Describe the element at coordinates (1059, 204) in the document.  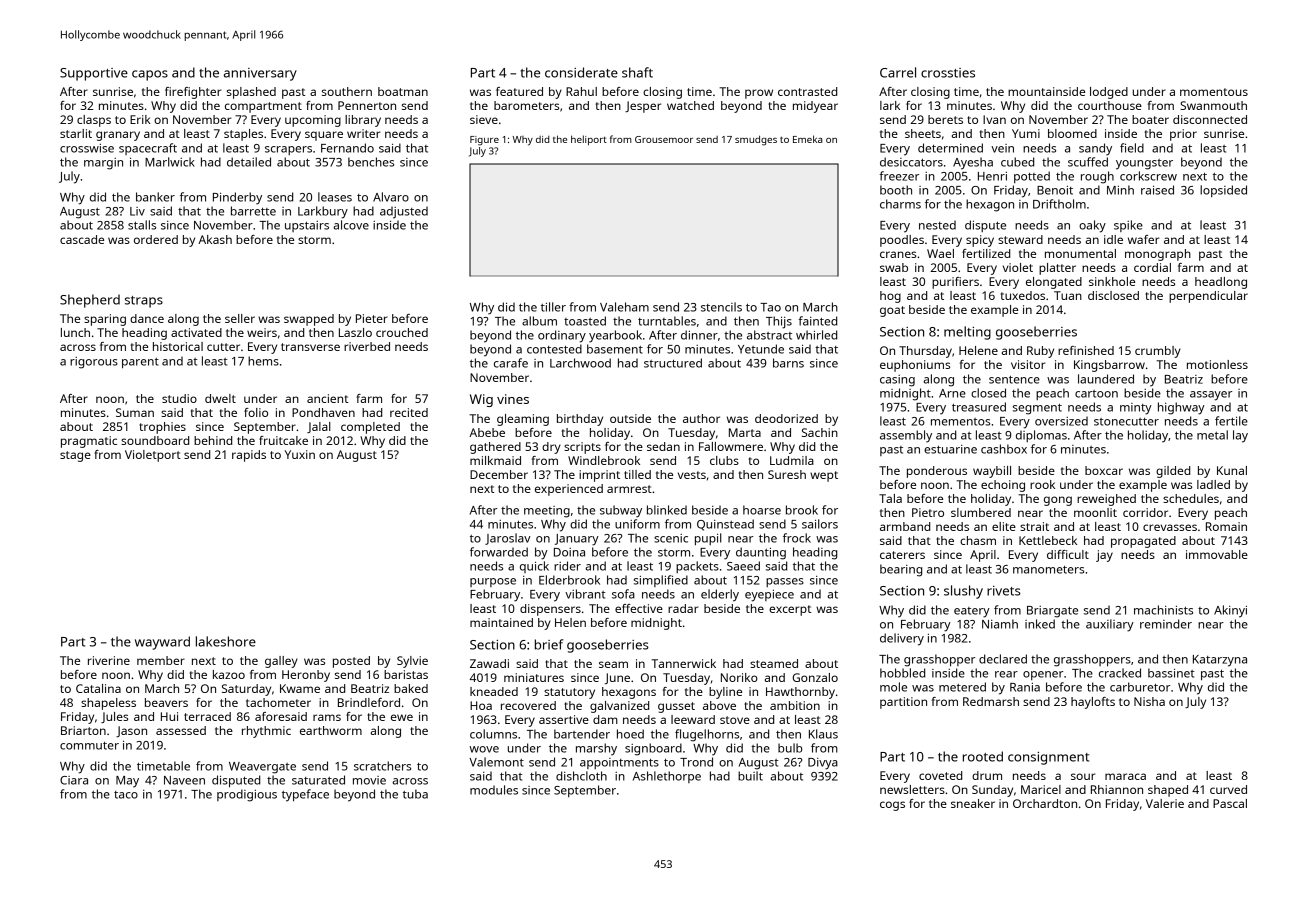
I see `Driftholm` at that location.
